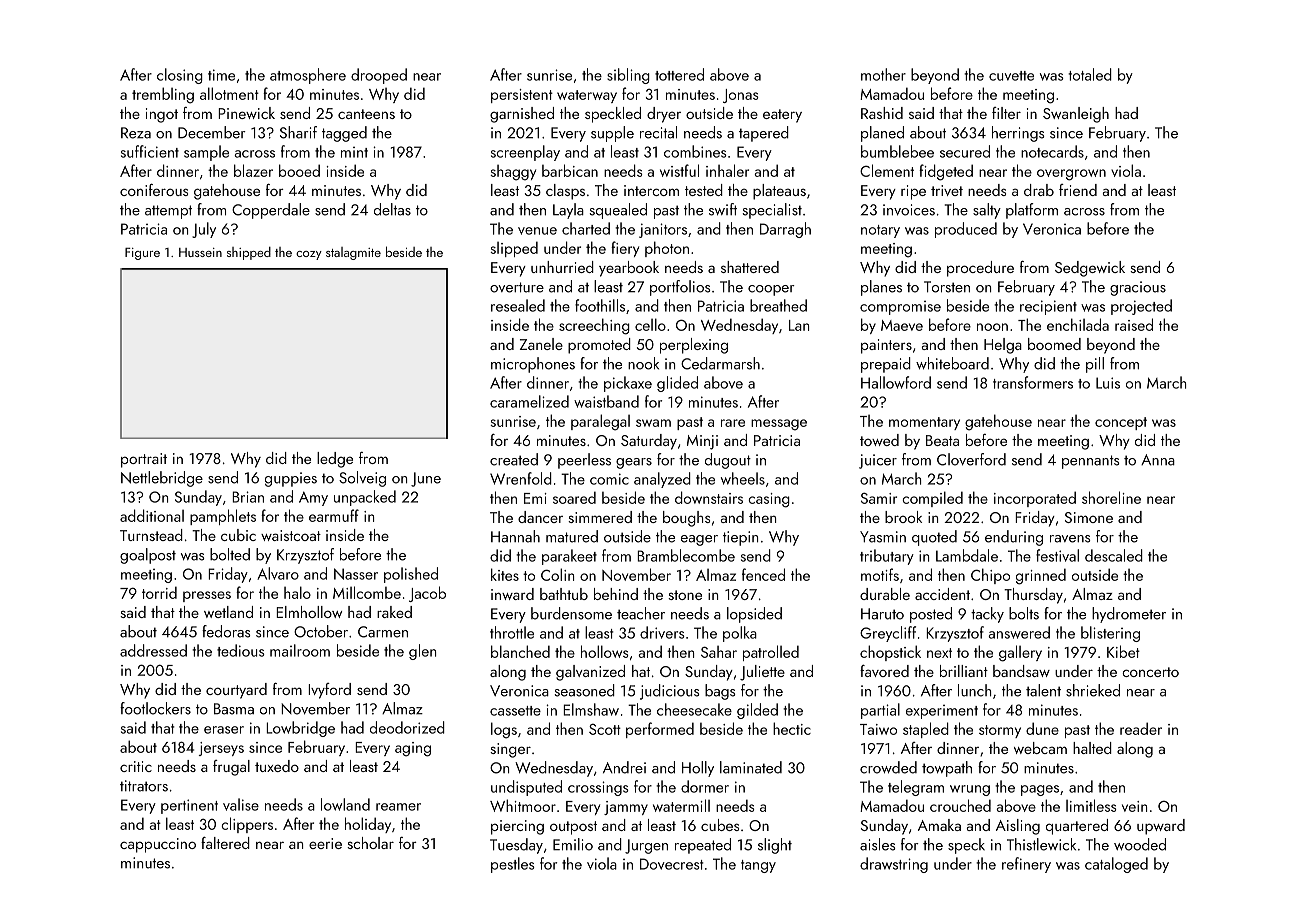  Describe the element at coordinates (162, 479) in the screenshot. I see `Nettlebridge` at that location.
